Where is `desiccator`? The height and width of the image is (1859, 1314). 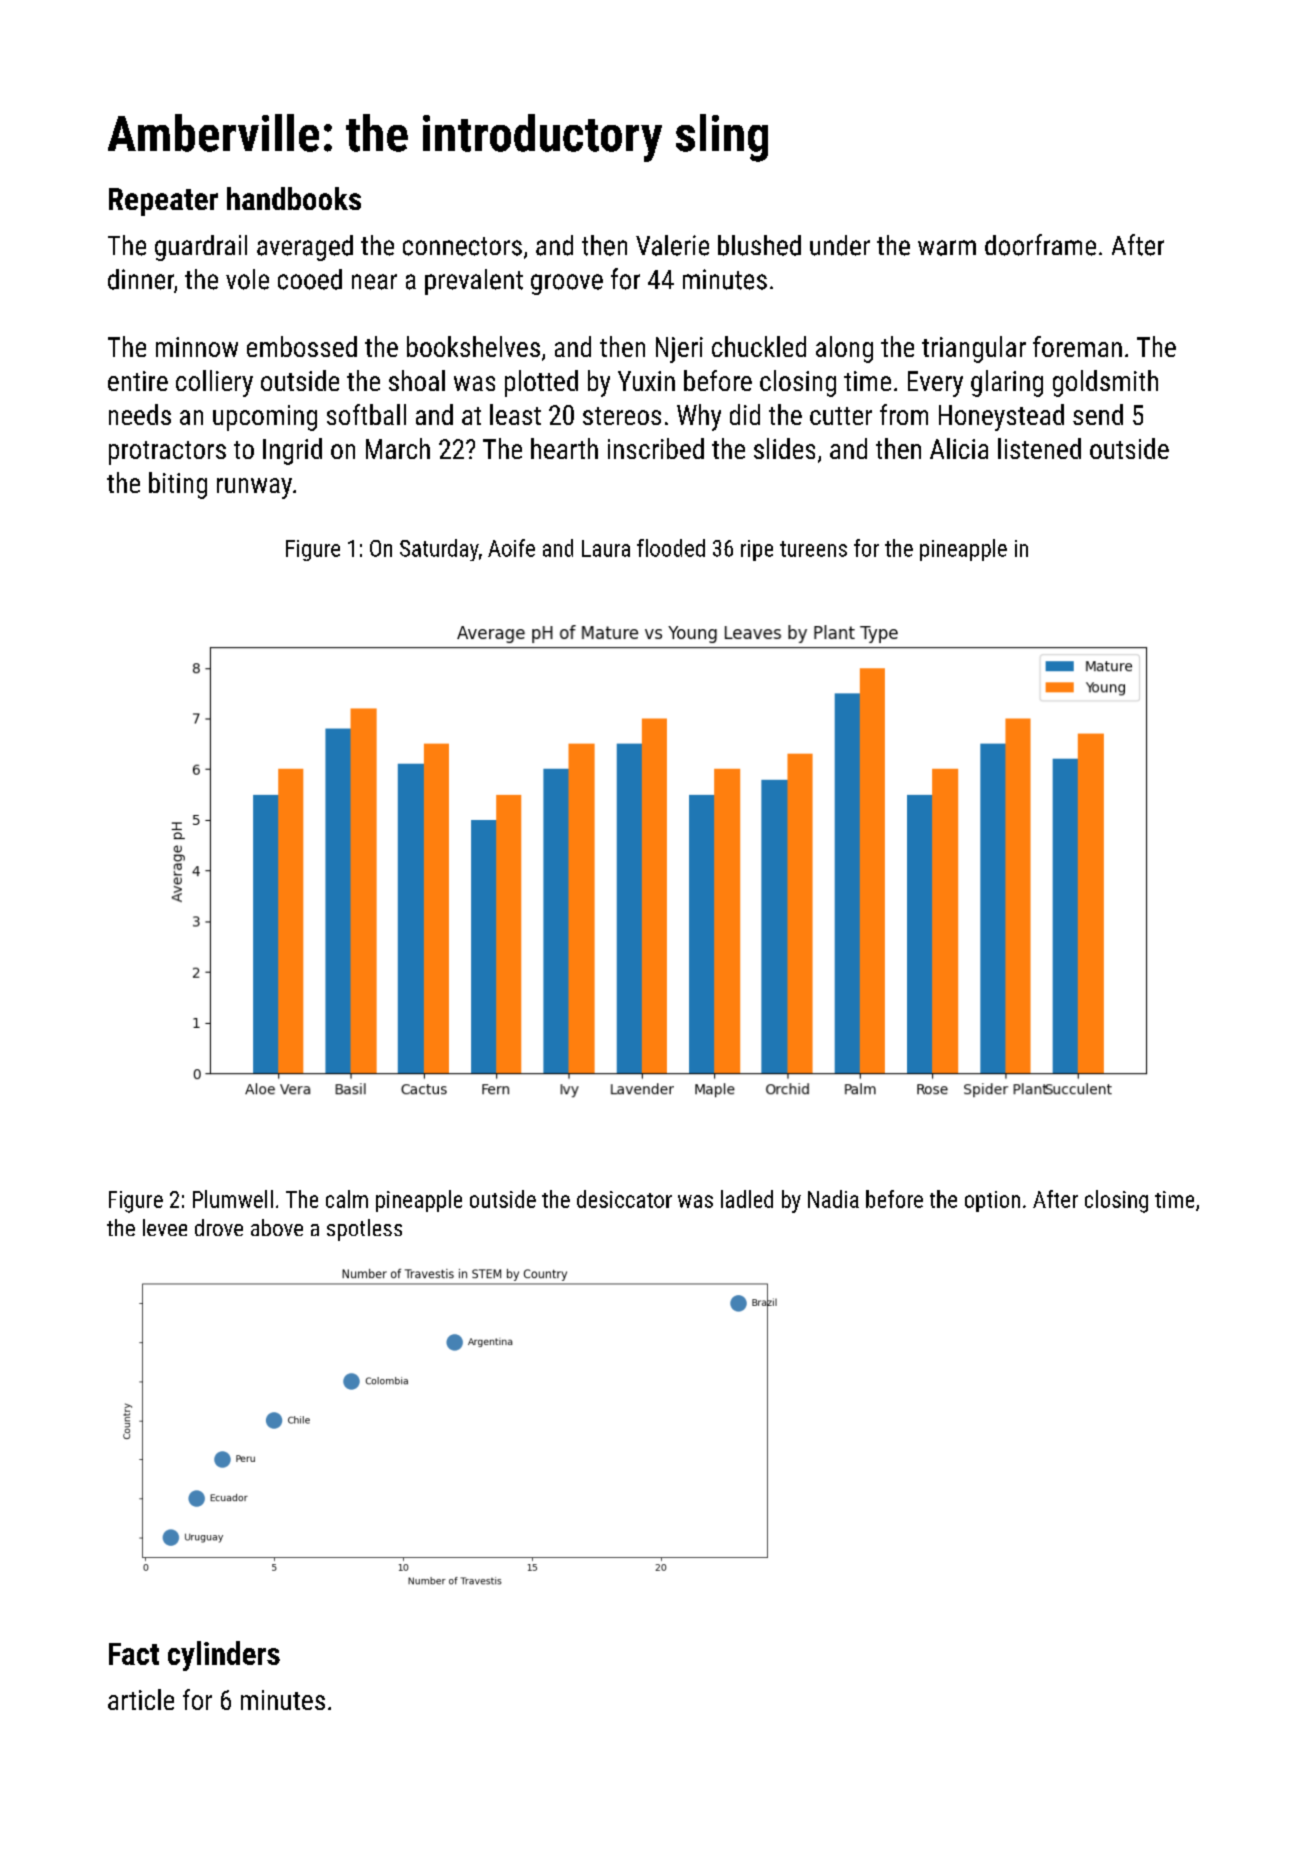
desiccator is located at coordinates (624, 1199).
